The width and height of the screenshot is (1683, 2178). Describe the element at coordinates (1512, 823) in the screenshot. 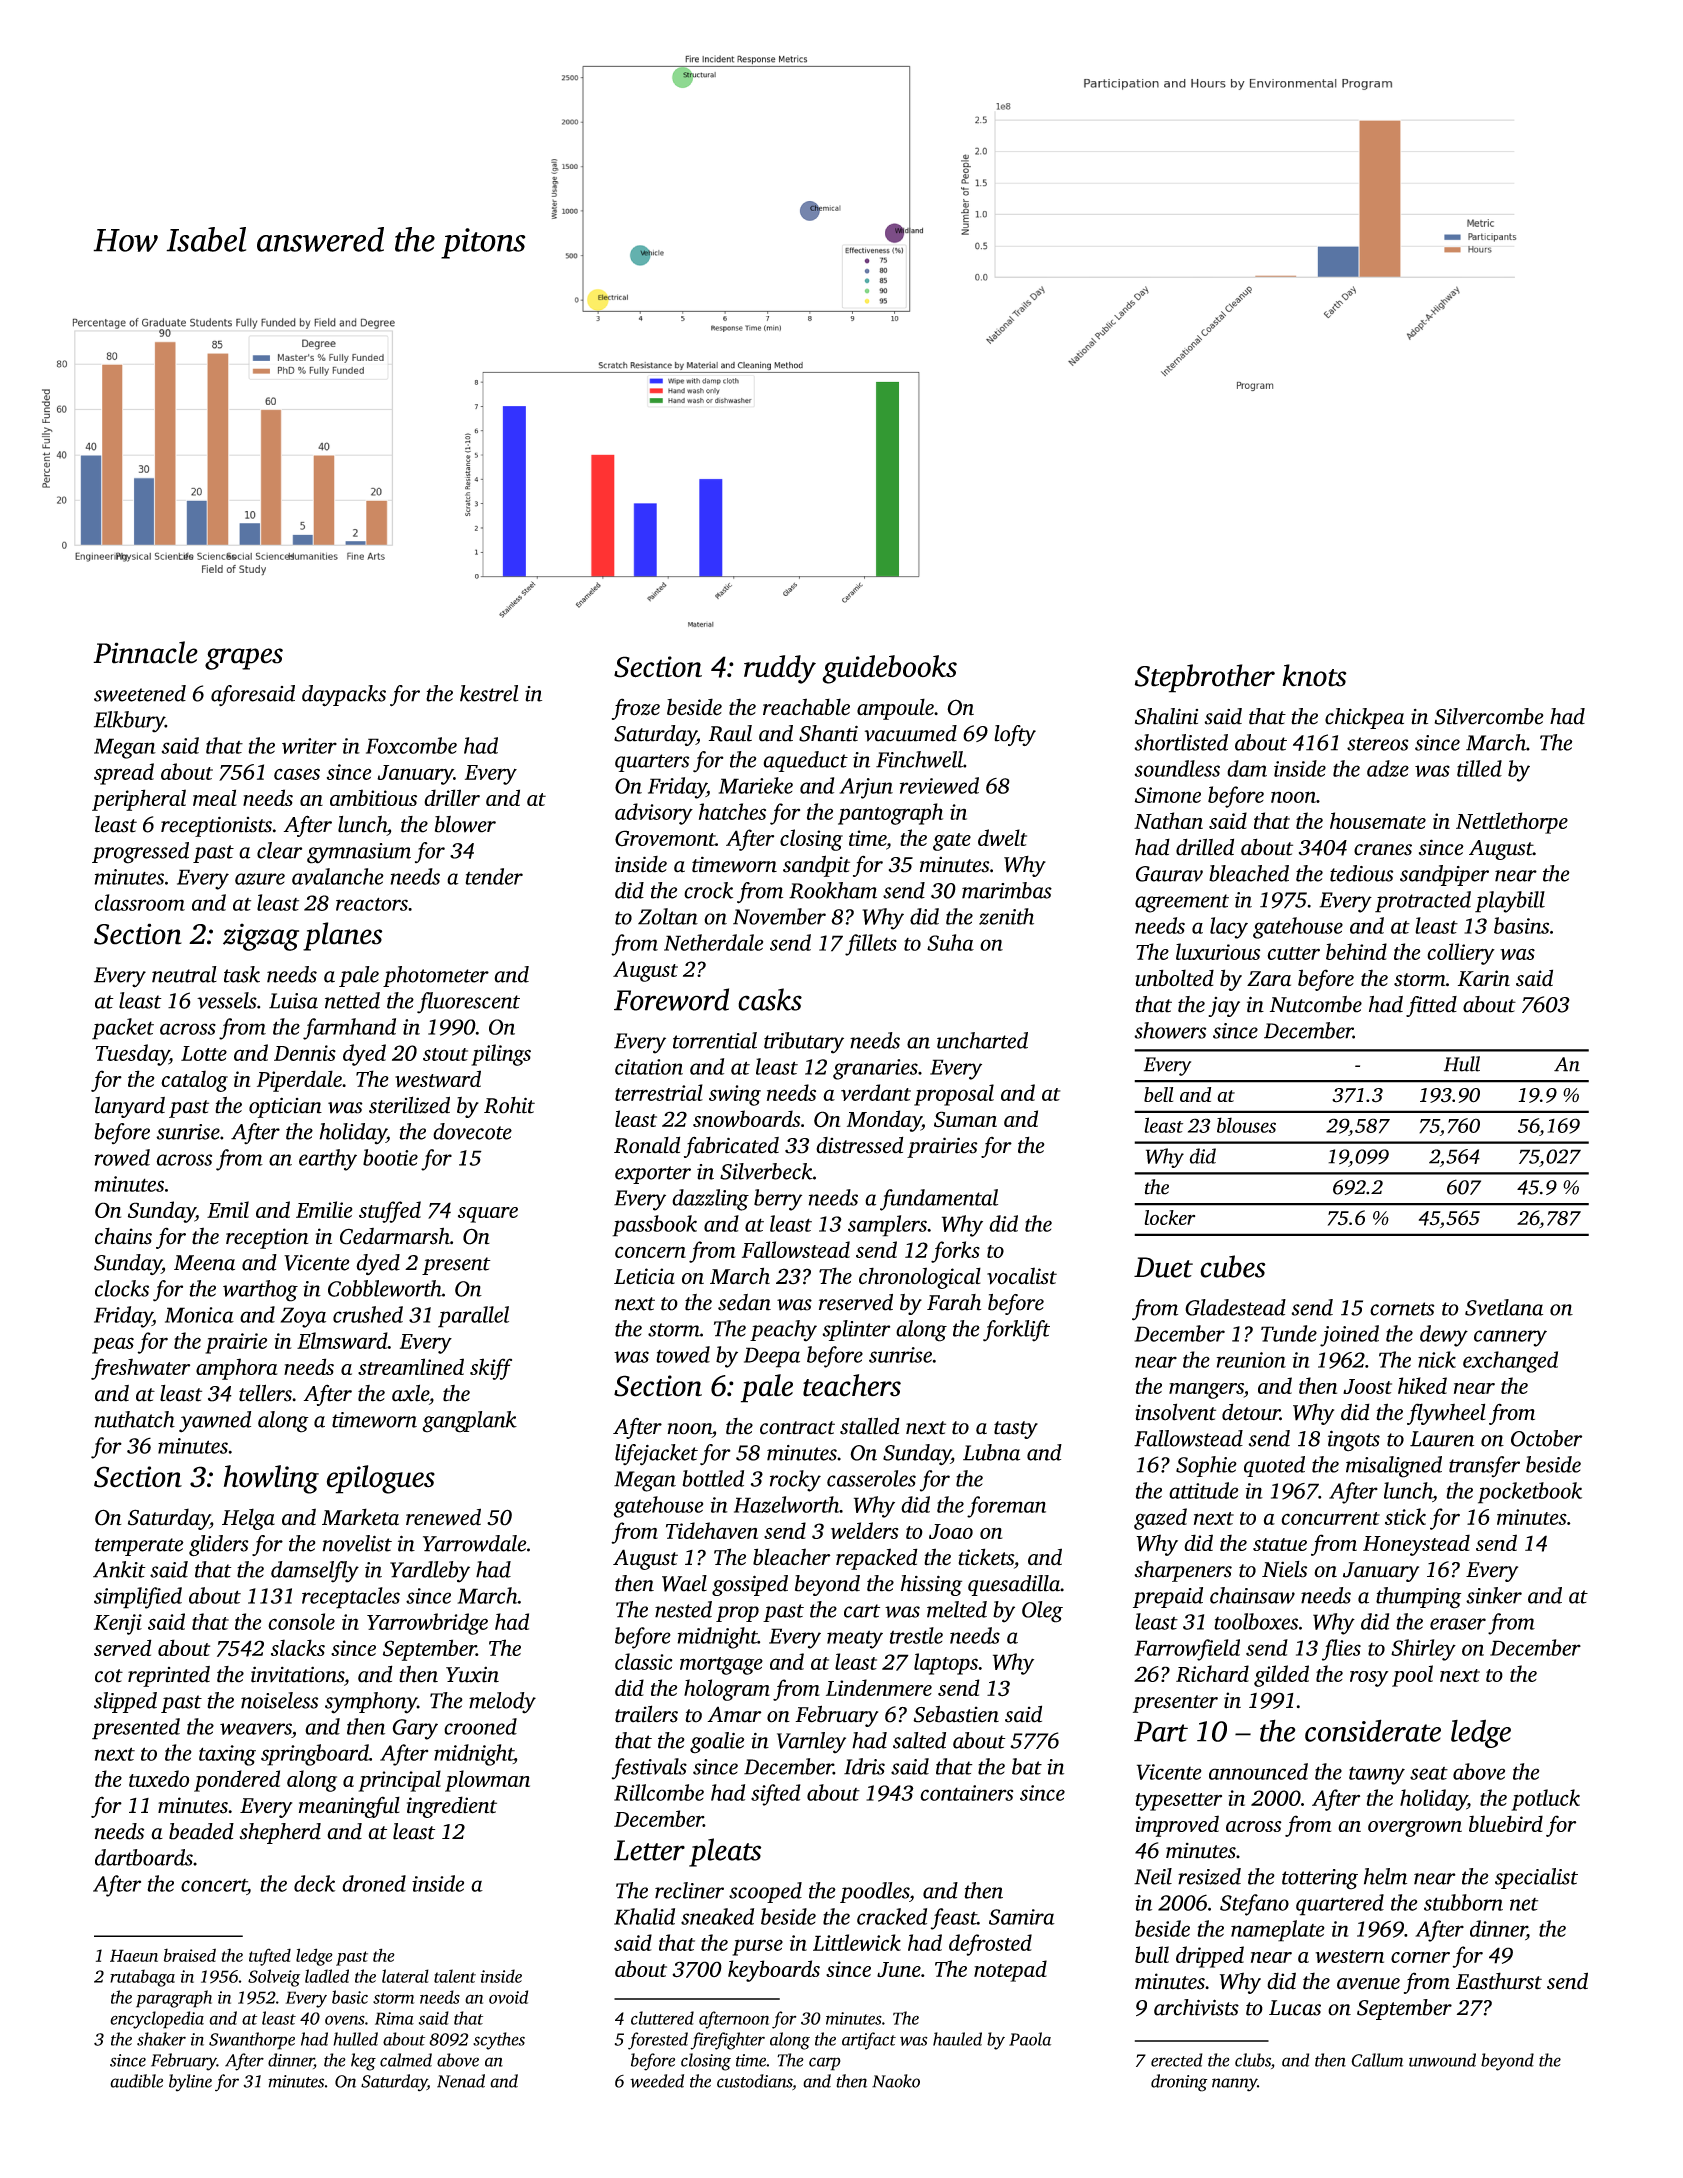

I see `Nettlethorpe` at that location.
